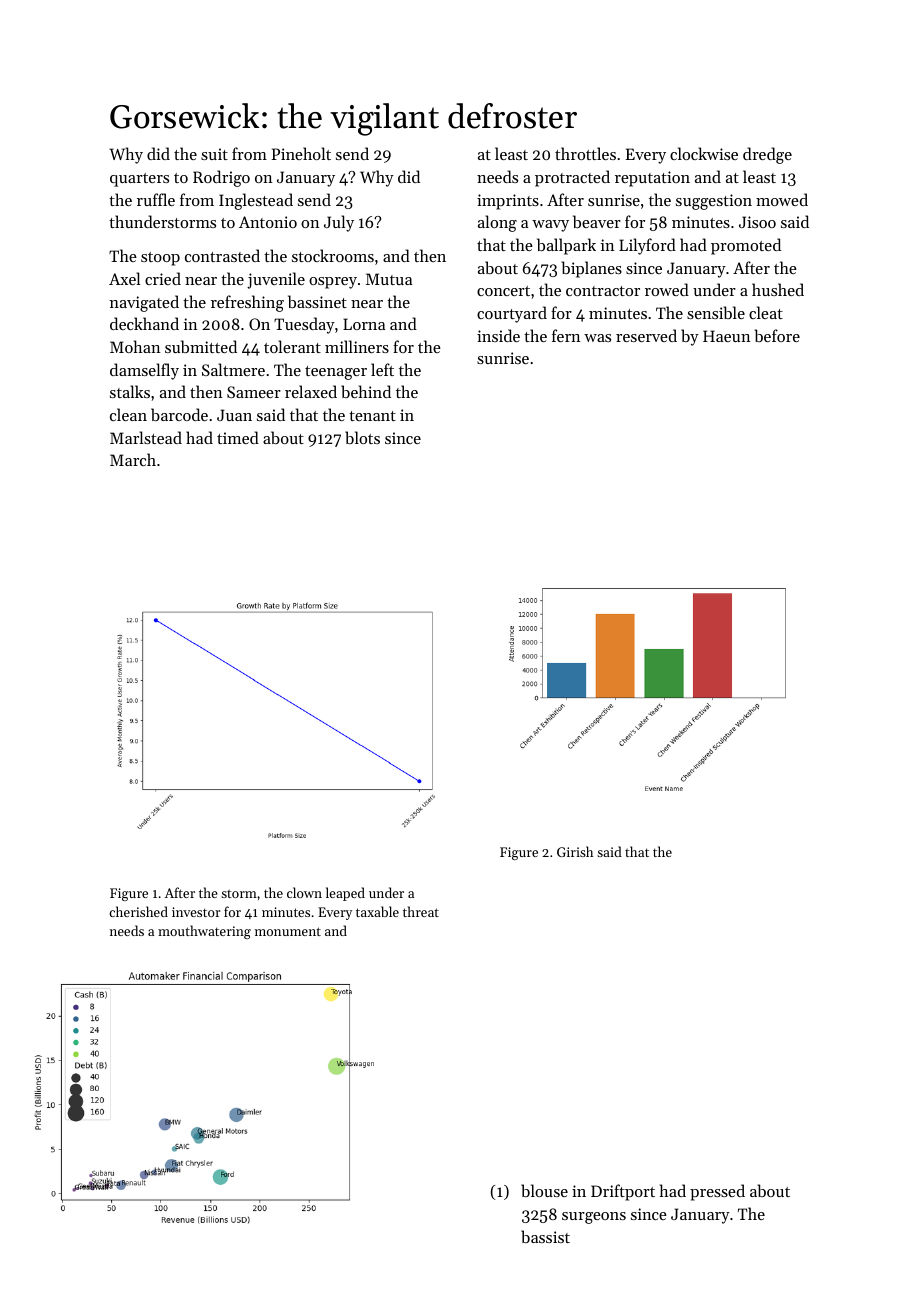  What do you see at coordinates (138, 911) in the screenshot?
I see `cherished` at bounding box center [138, 911].
